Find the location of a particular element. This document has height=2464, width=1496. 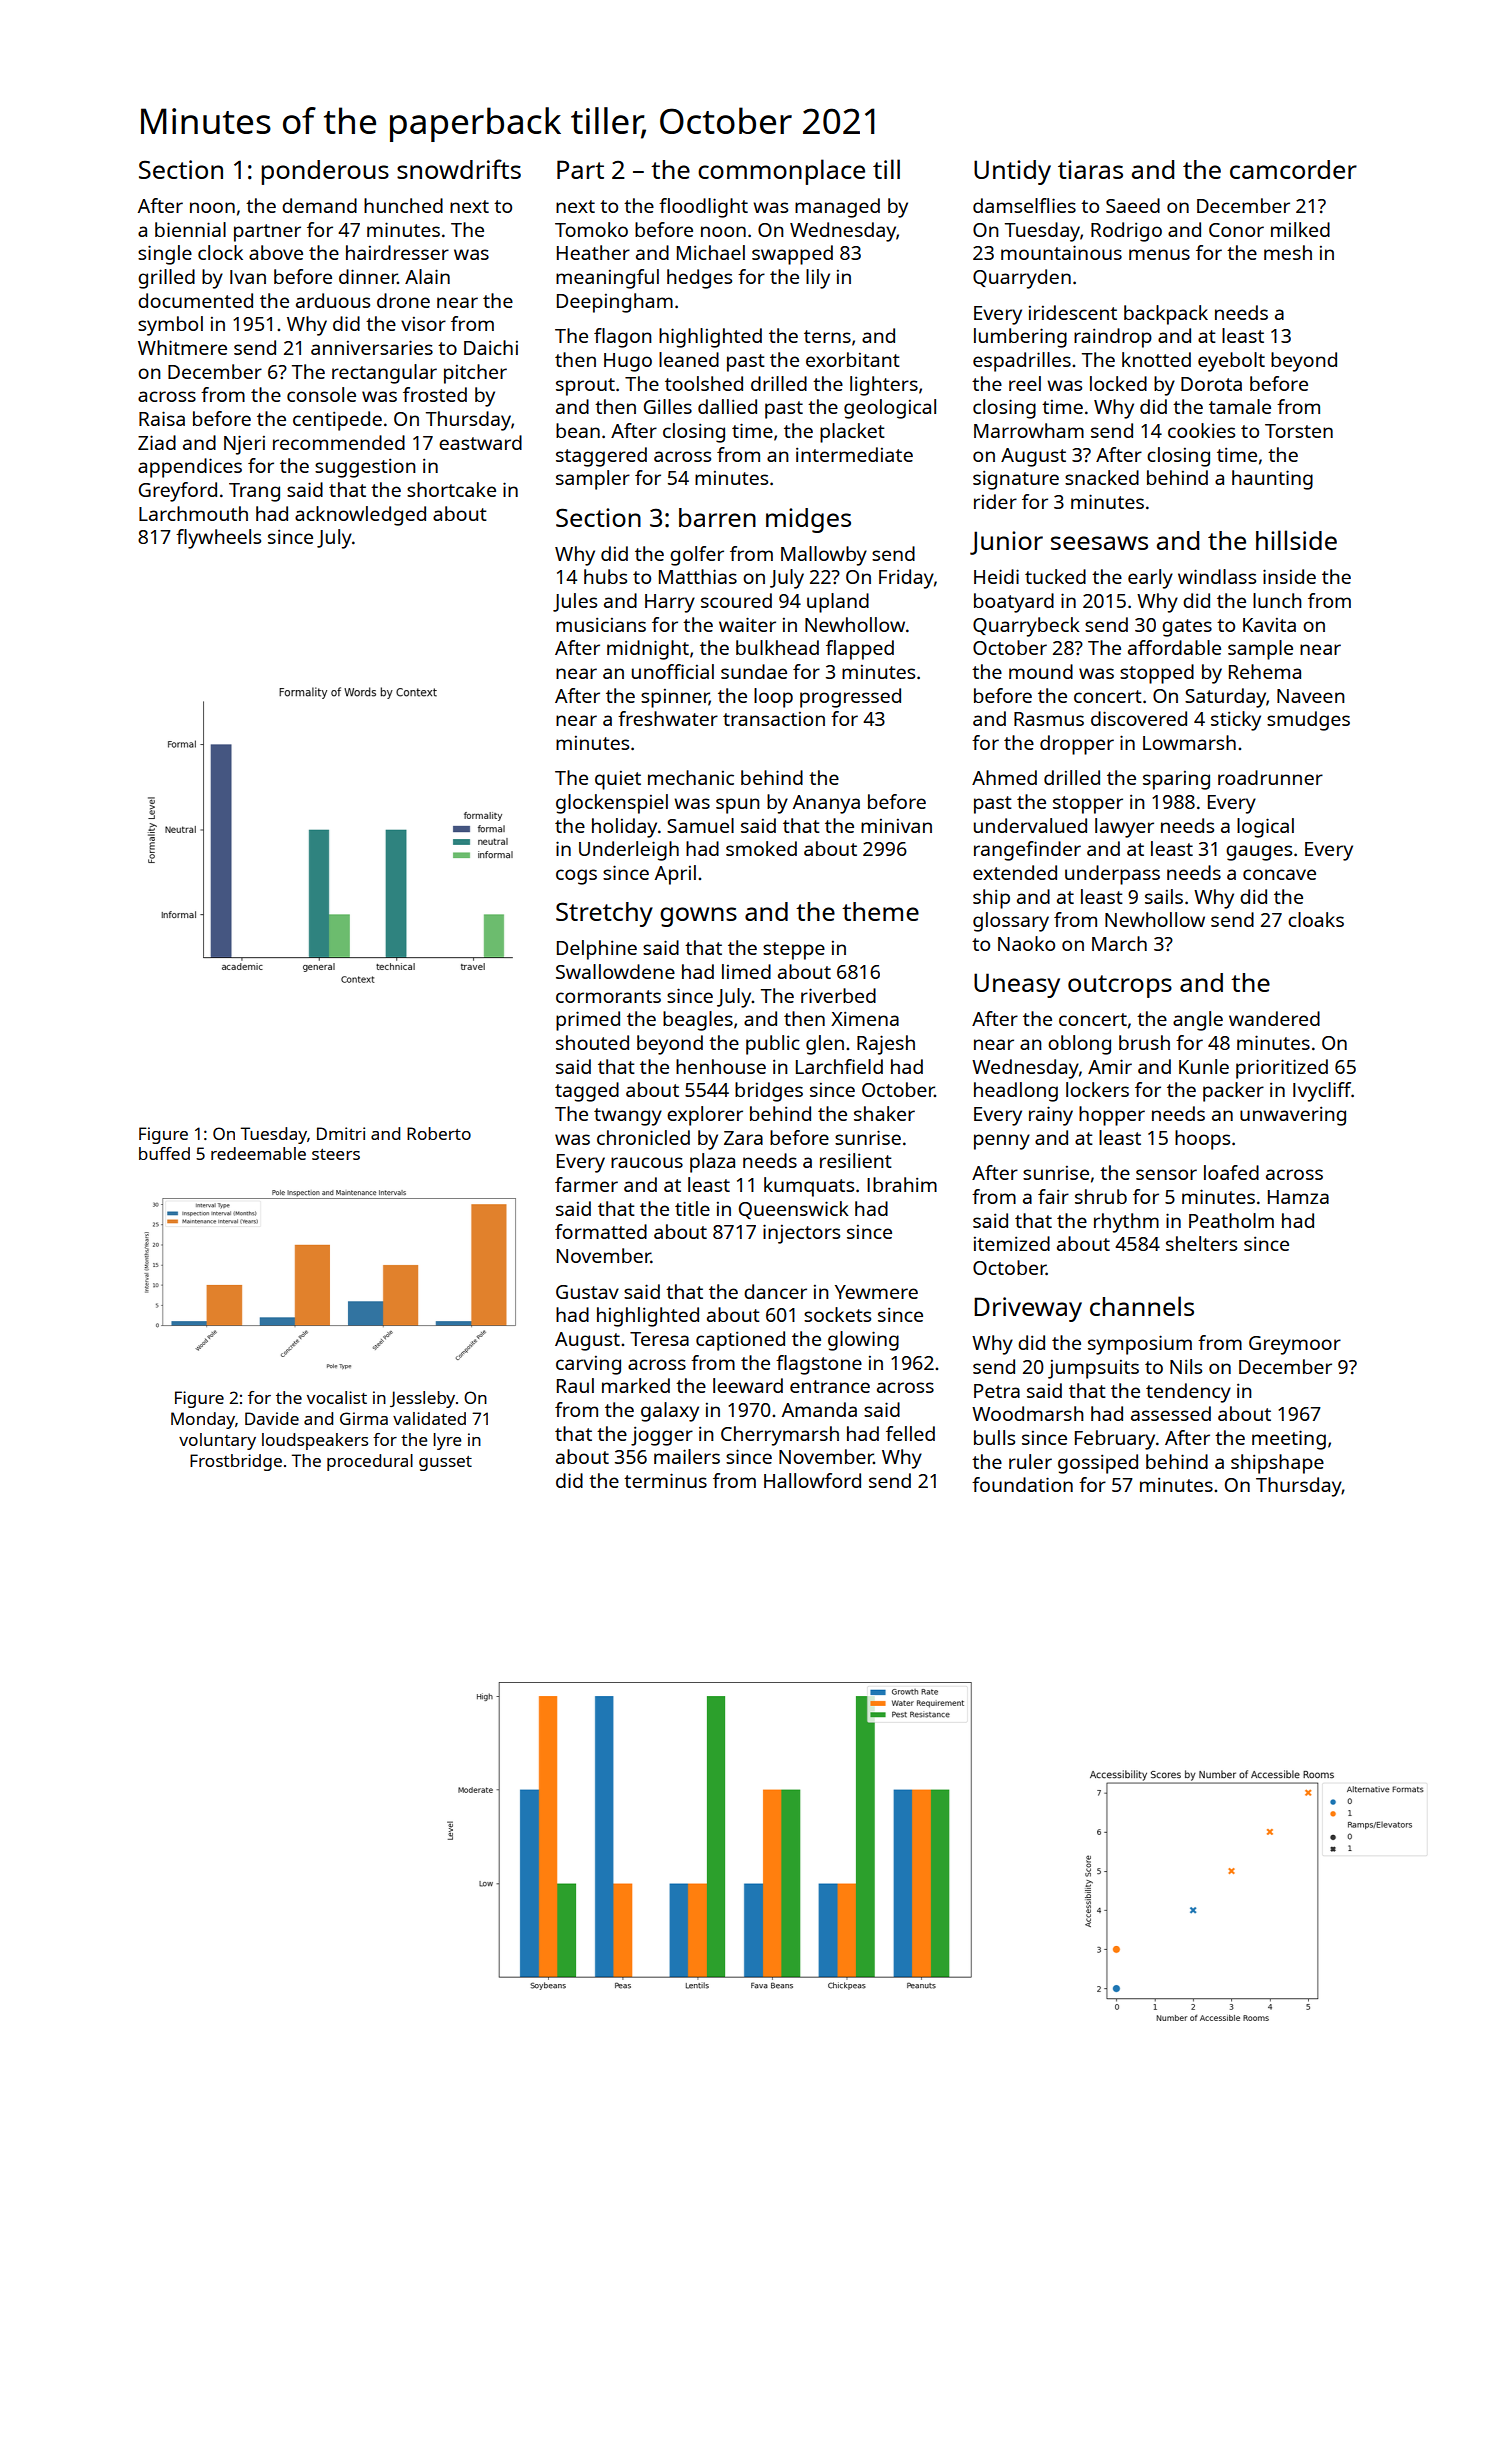

quiet is located at coordinates (618, 780).
